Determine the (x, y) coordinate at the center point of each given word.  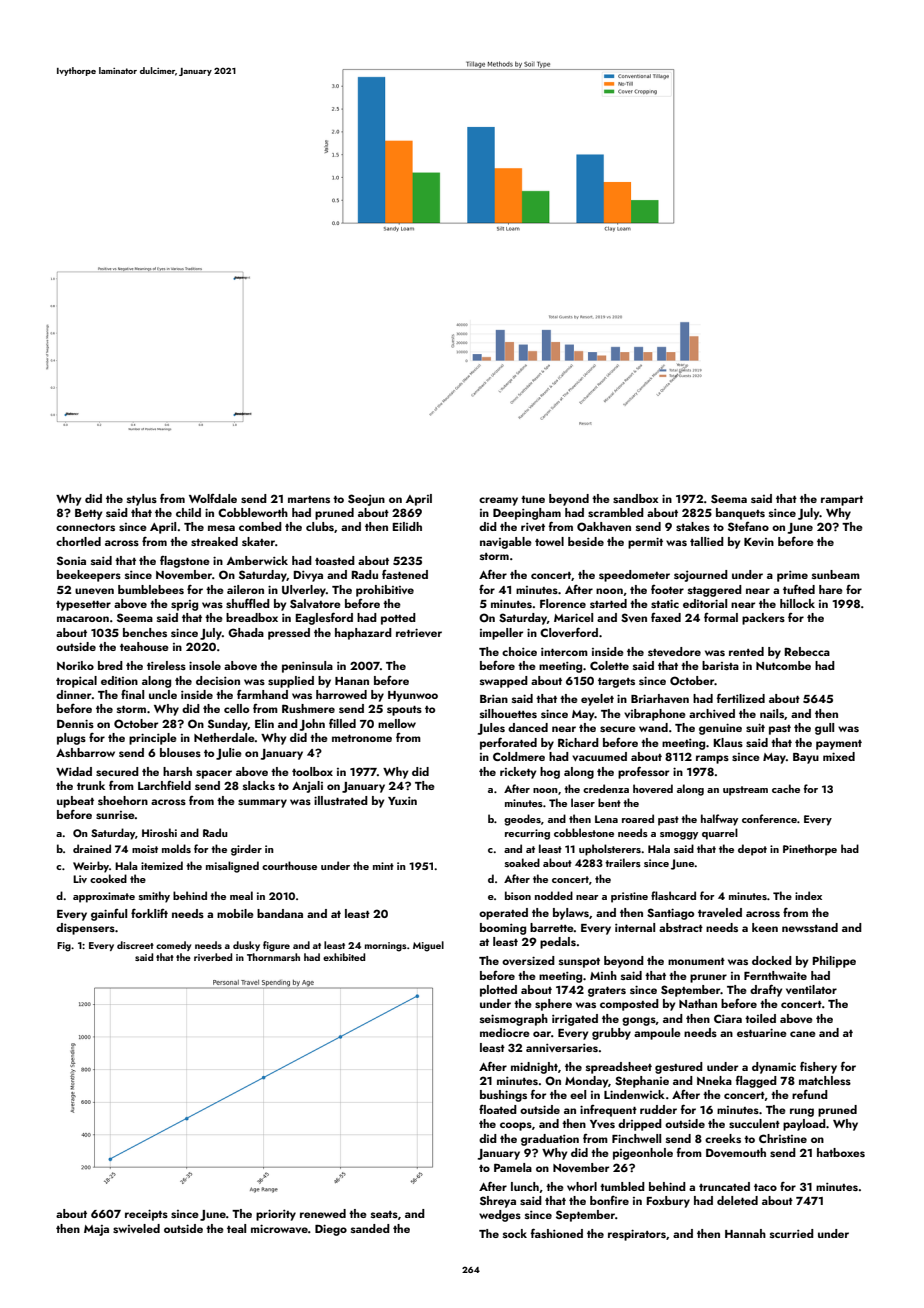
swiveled (136, 1228)
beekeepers (89, 576)
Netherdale (224, 737)
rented (746, 651)
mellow (397, 723)
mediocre (505, 1032)
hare (831, 589)
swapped (504, 682)
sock (515, 1233)
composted (629, 1005)
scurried (792, 1233)
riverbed (213, 957)
